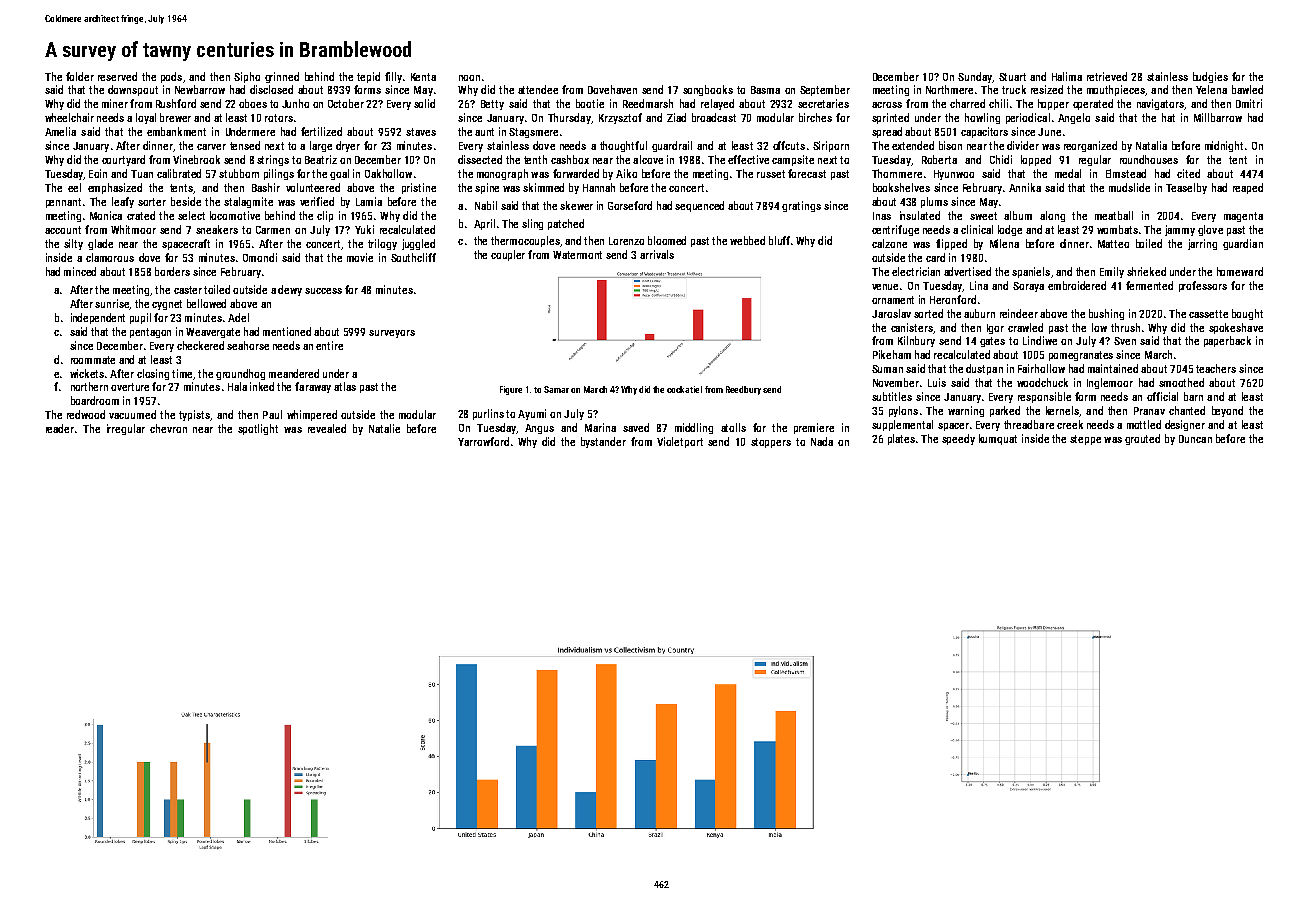 This screenshot has width=1308, height=924. What do you see at coordinates (953, 299) in the screenshot?
I see `Heronford` at bounding box center [953, 299].
